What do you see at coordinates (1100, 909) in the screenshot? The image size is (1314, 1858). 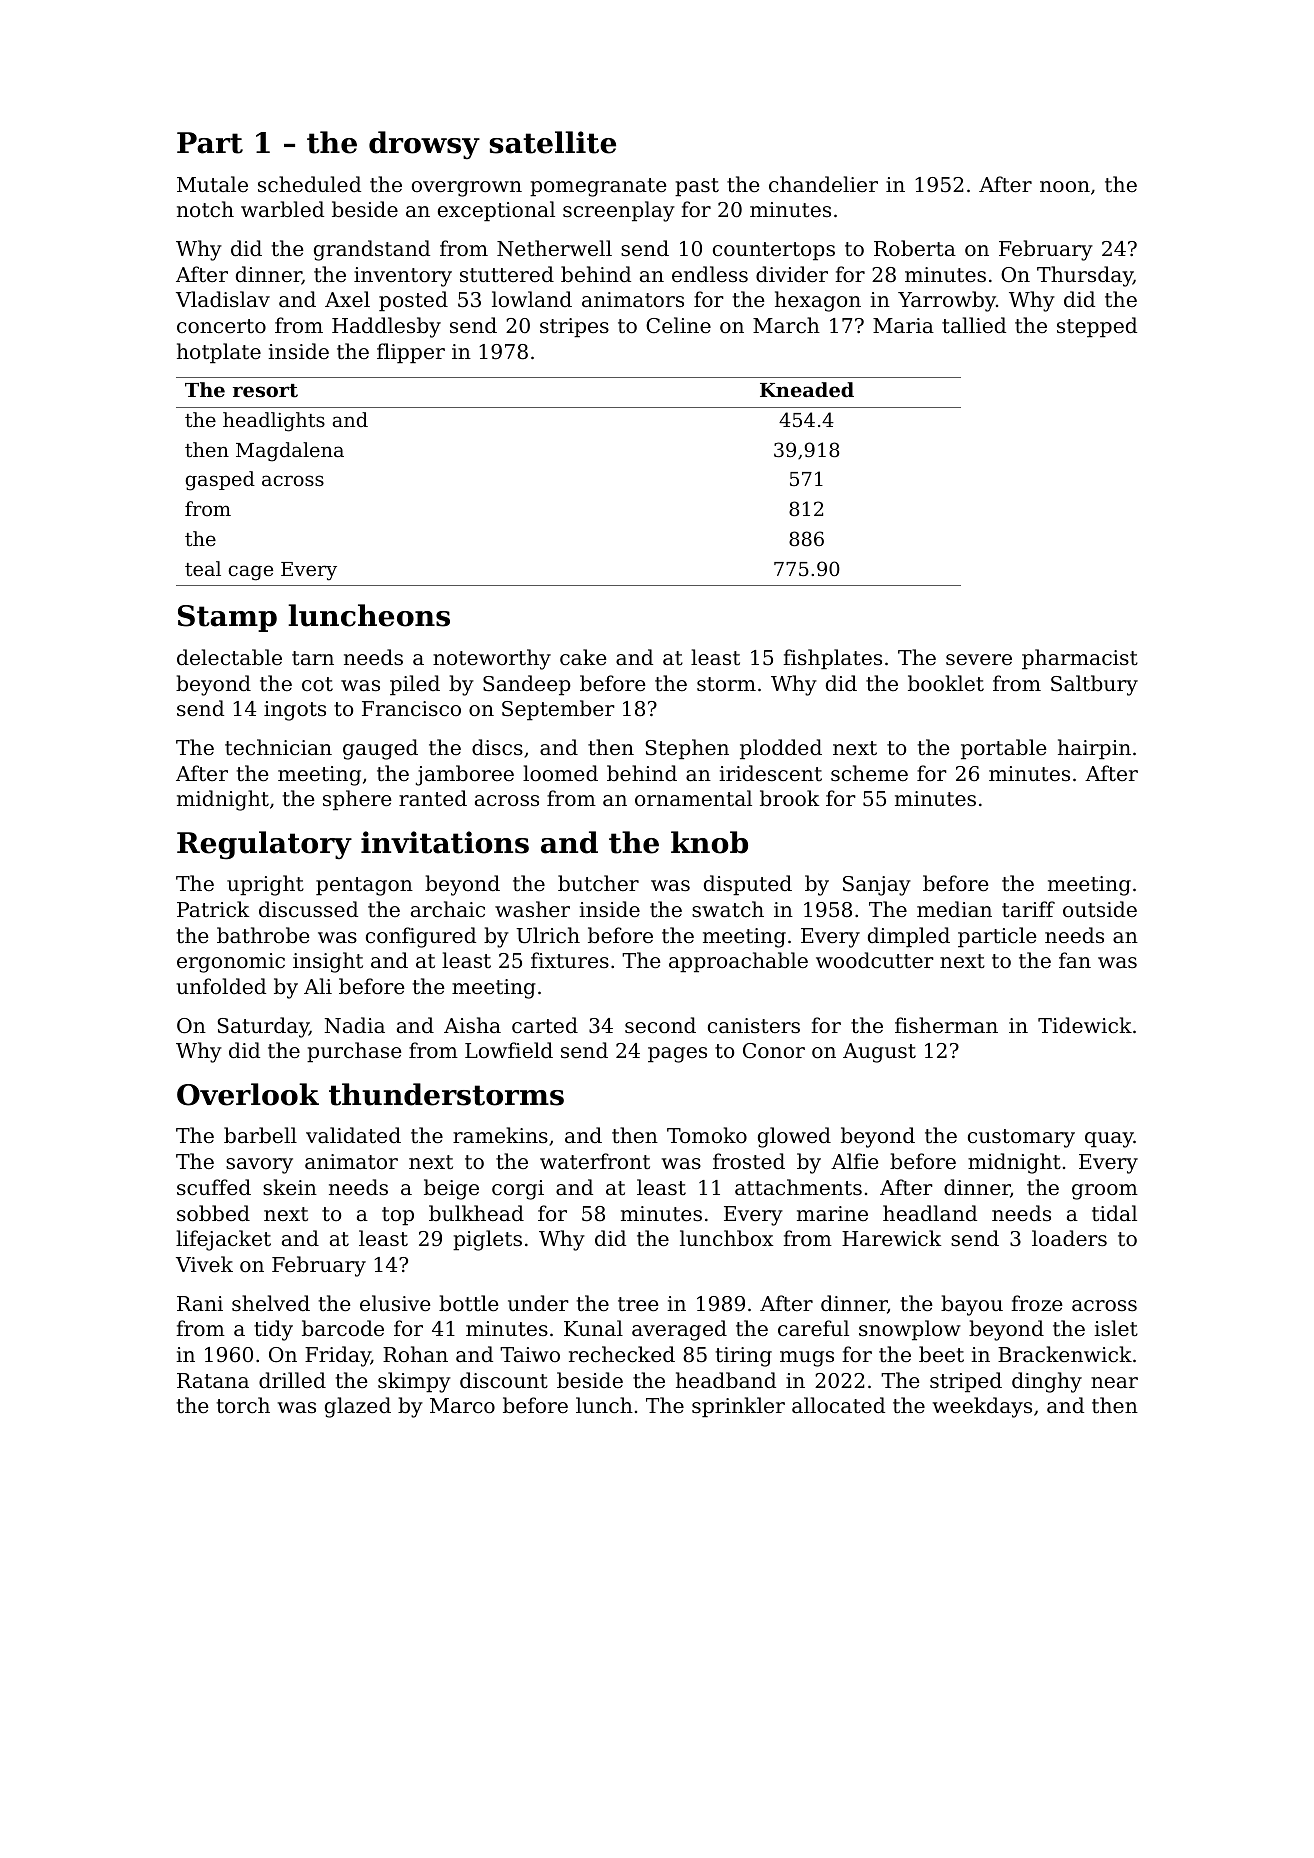 I see `outside` at bounding box center [1100, 909].
